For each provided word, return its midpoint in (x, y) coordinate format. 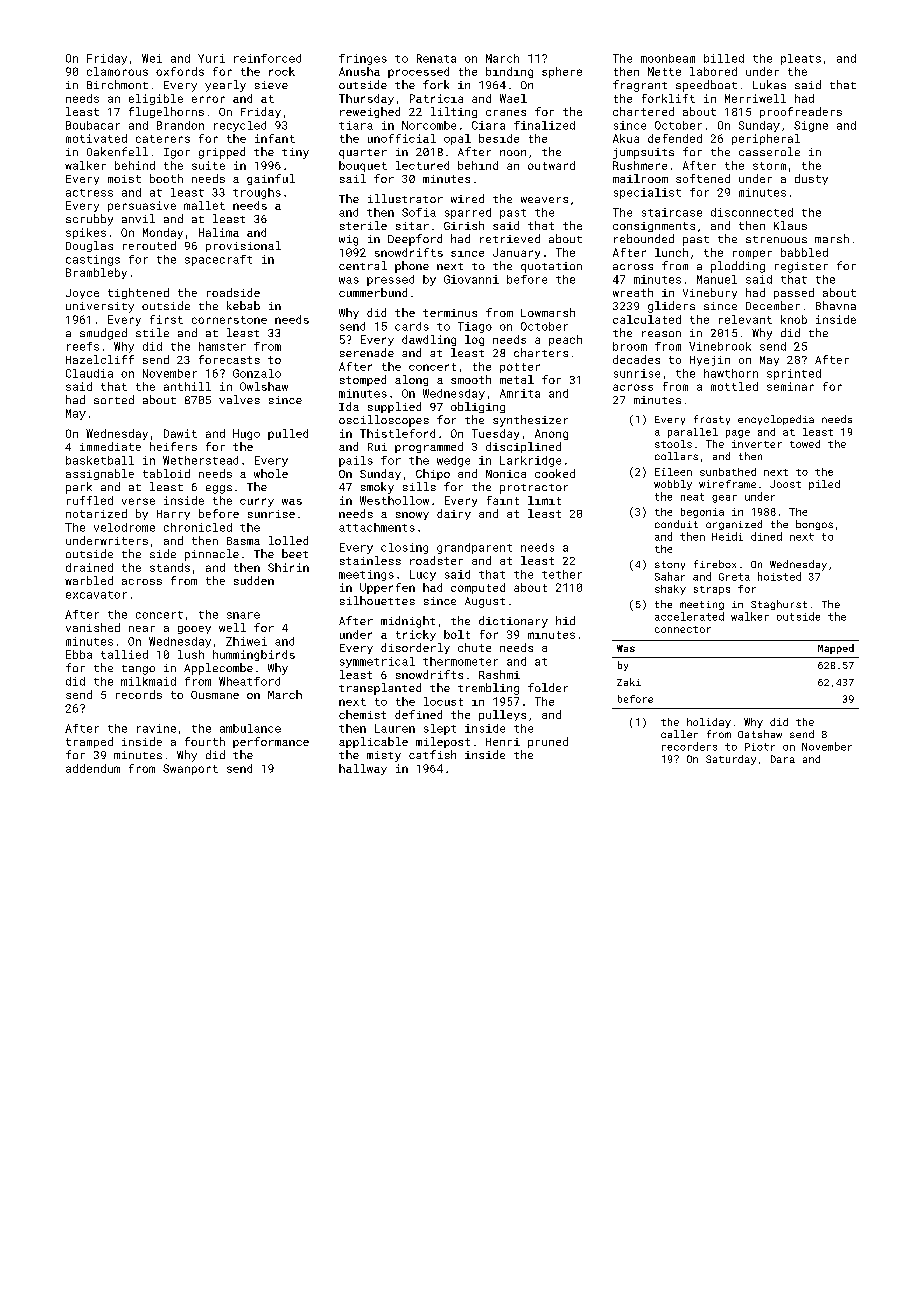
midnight (408, 622)
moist (124, 179)
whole (271, 473)
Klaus (790, 225)
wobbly (673, 485)
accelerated (689, 616)
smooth (471, 379)
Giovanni (471, 279)
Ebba (79, 654)
